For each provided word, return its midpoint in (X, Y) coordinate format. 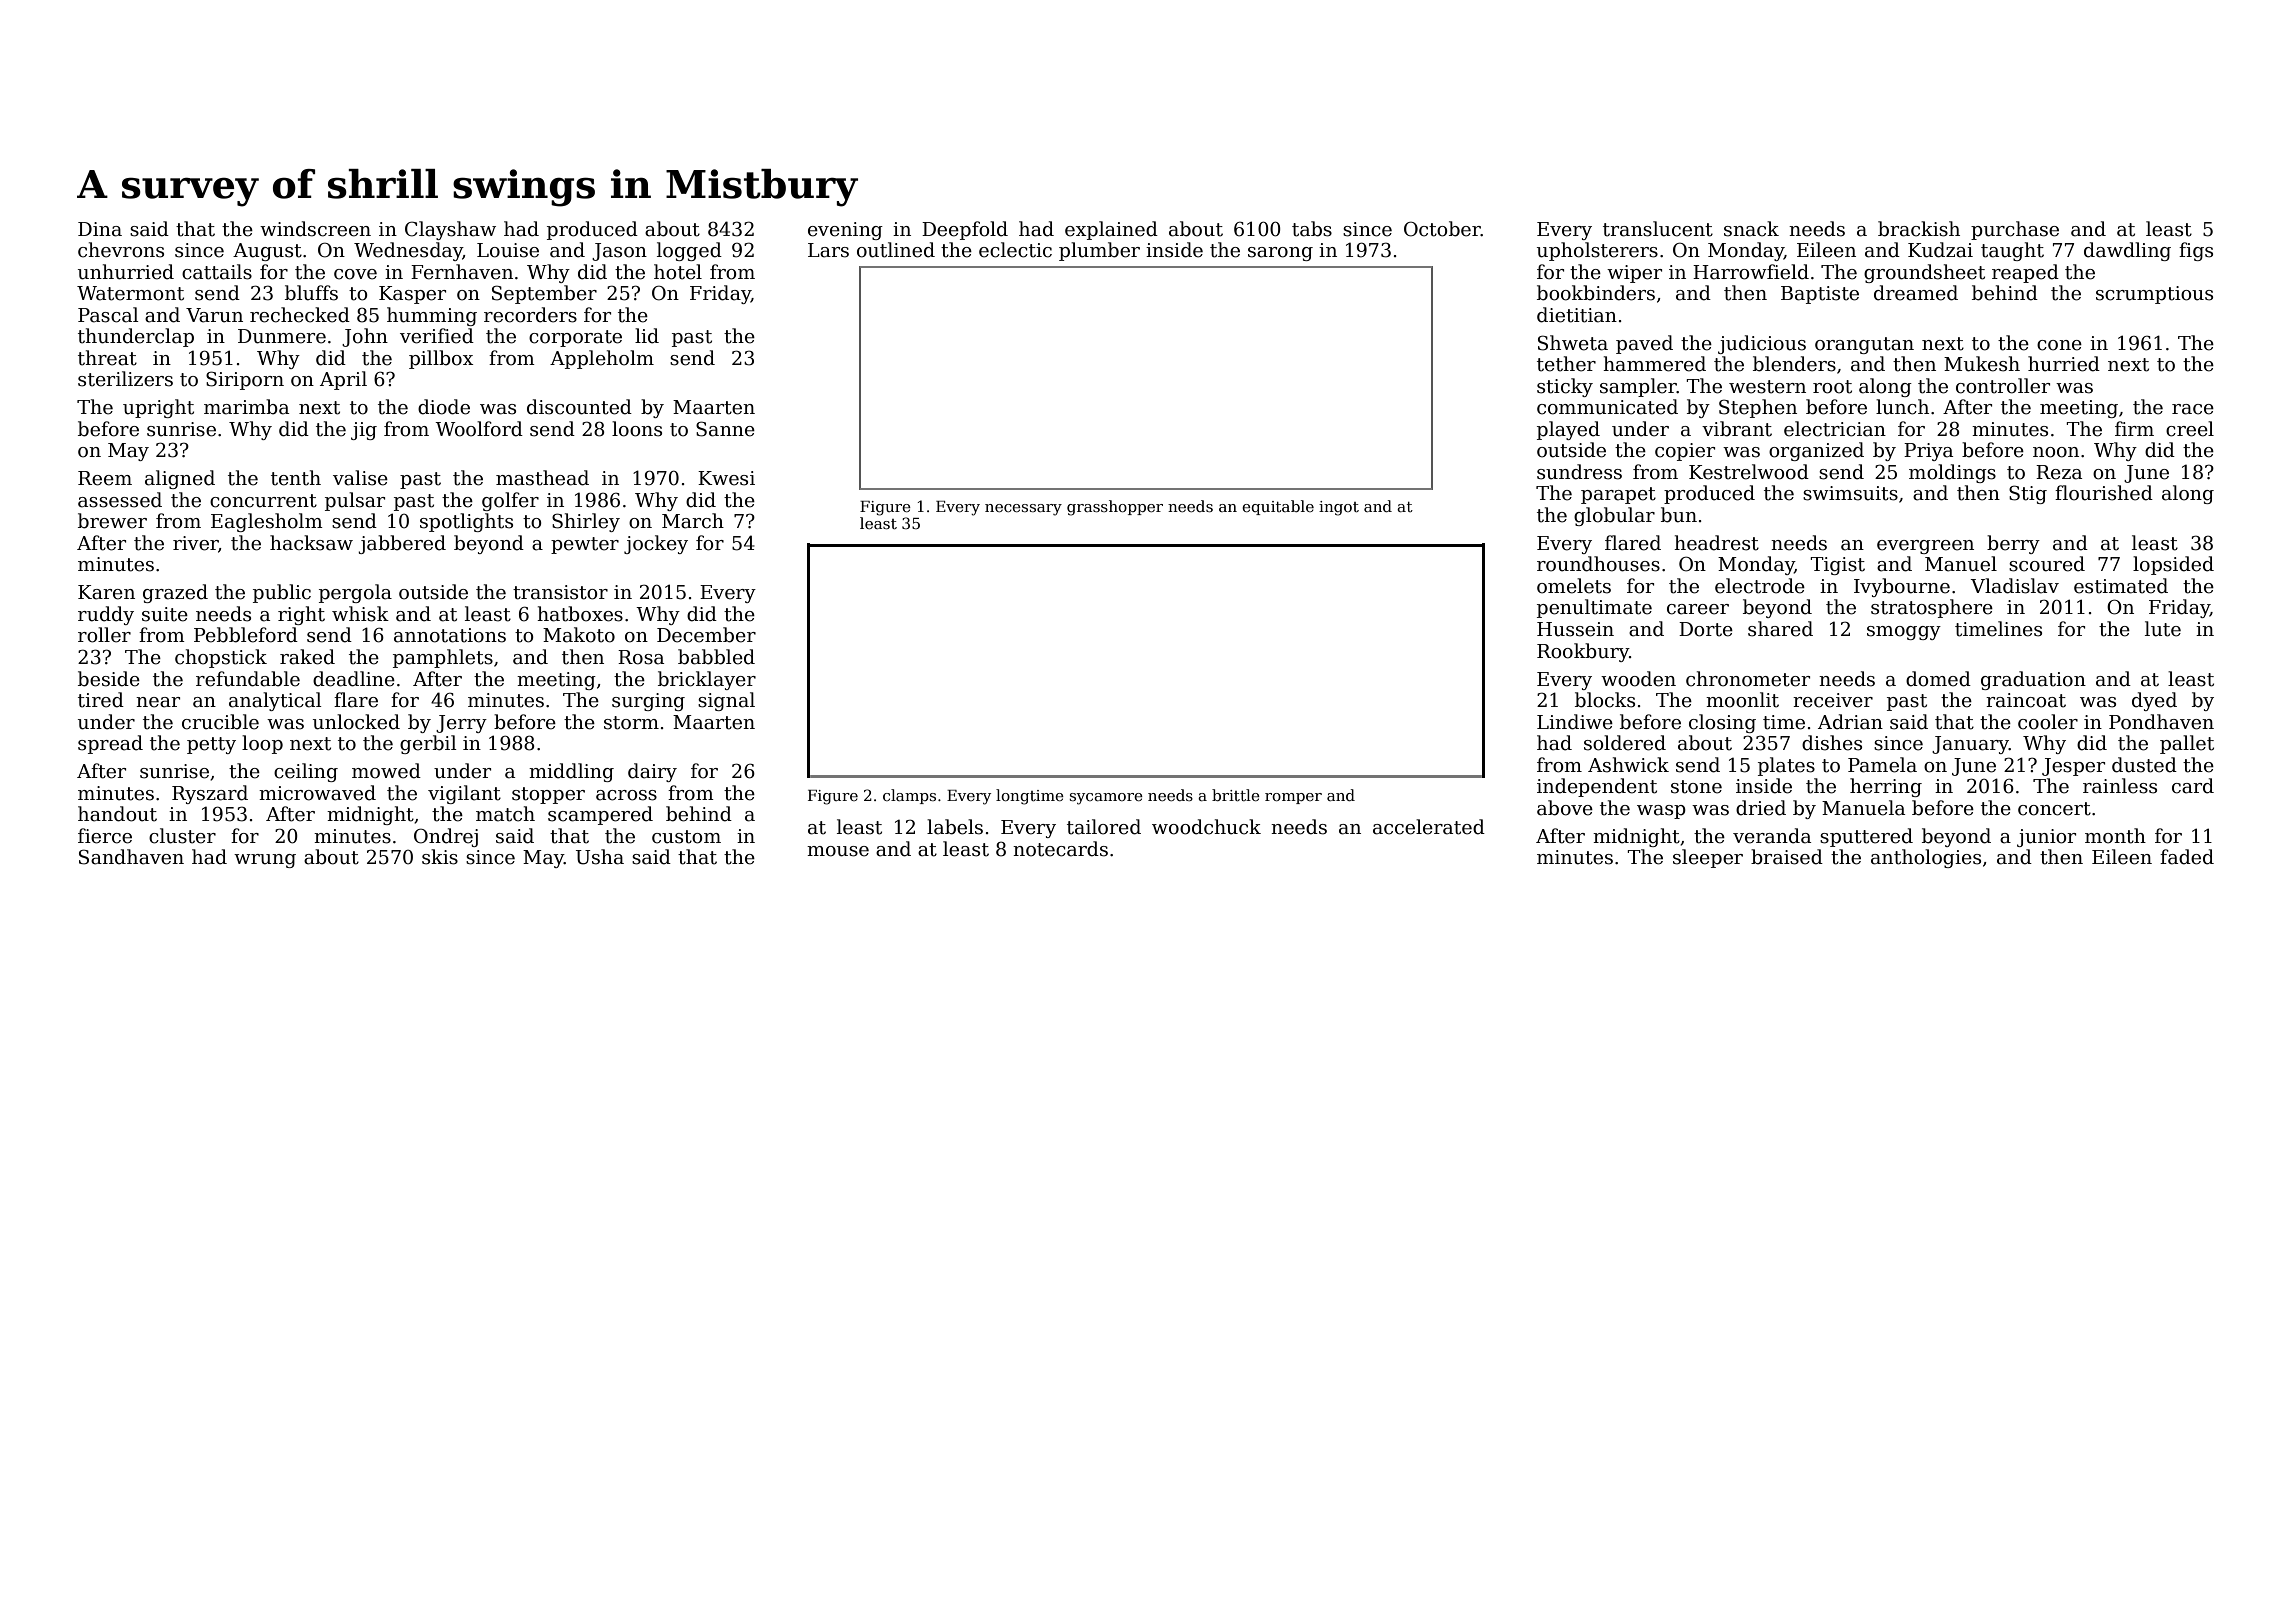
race (2193, 409)
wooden (1638, 679)
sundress (1579, 472)
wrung (265, 861)
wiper (1634, 274)
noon (2056, 452)
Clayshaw (450, 230)
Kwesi (726, 478)
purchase (2015, 230)
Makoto (579, 635)
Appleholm (602, 359)
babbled (716, 657)
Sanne (725, 429)
